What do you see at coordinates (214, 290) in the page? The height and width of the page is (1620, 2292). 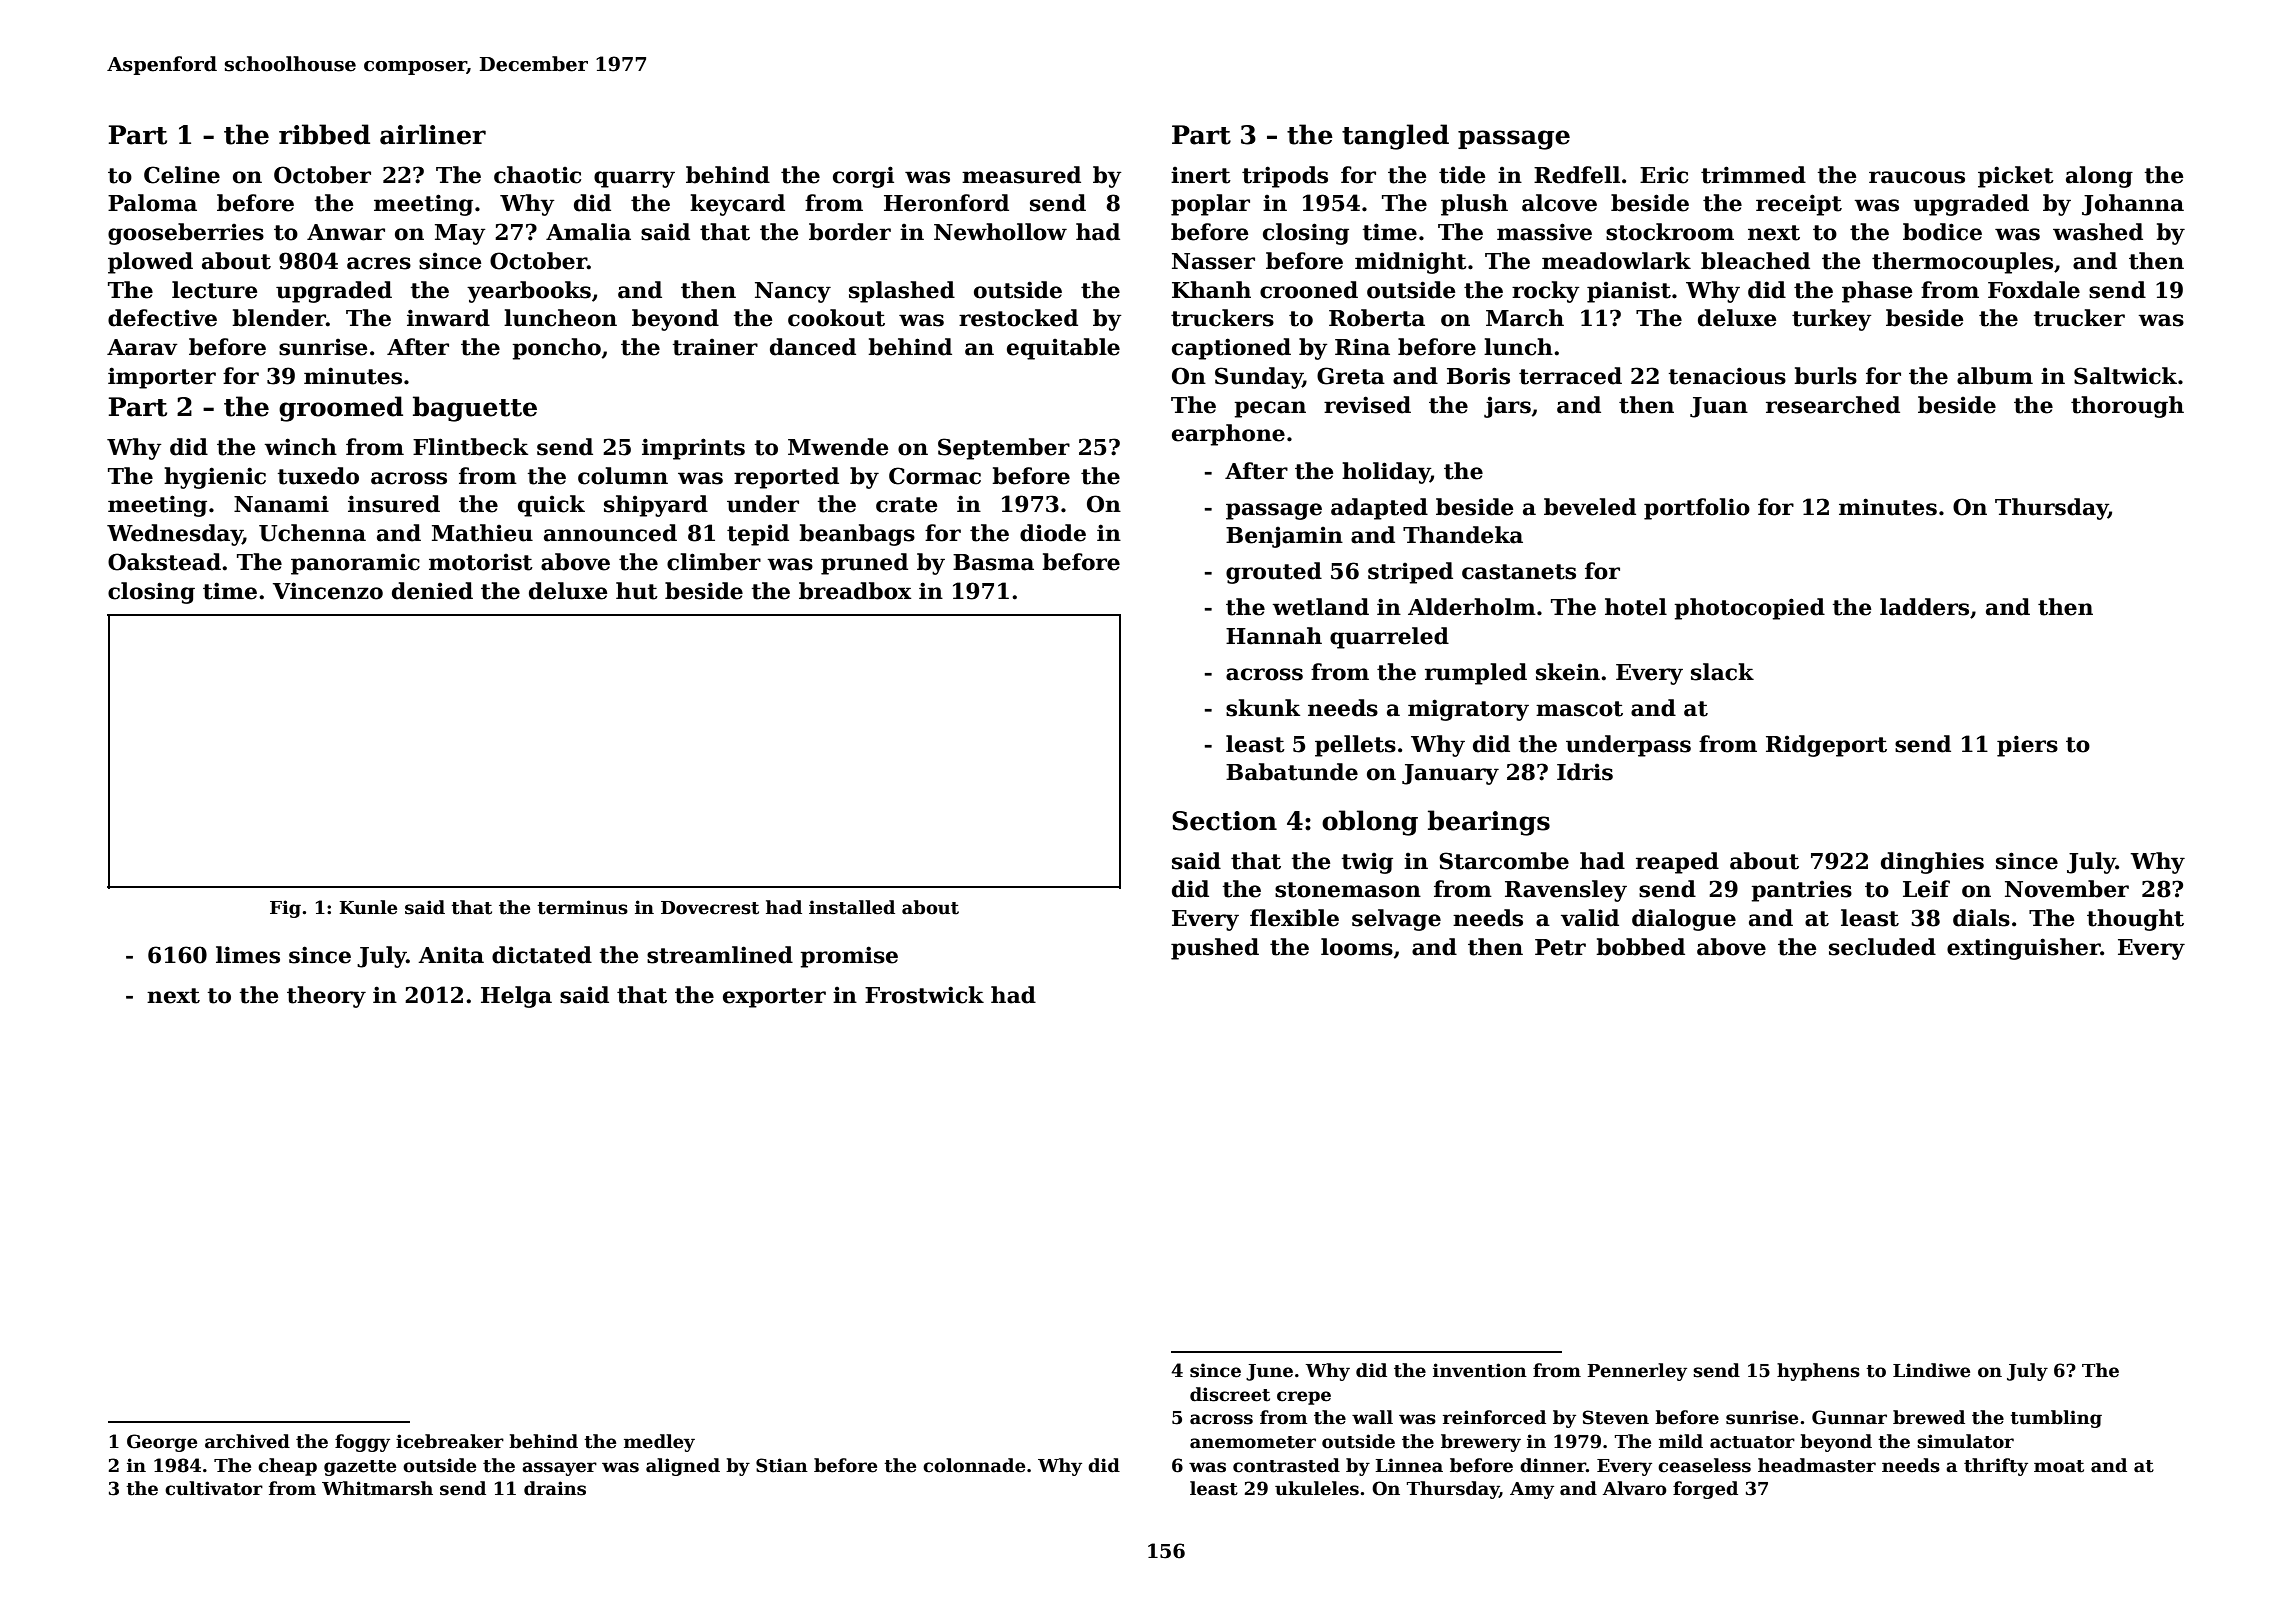 I see `lecture` at bounding box center [214, 290].
